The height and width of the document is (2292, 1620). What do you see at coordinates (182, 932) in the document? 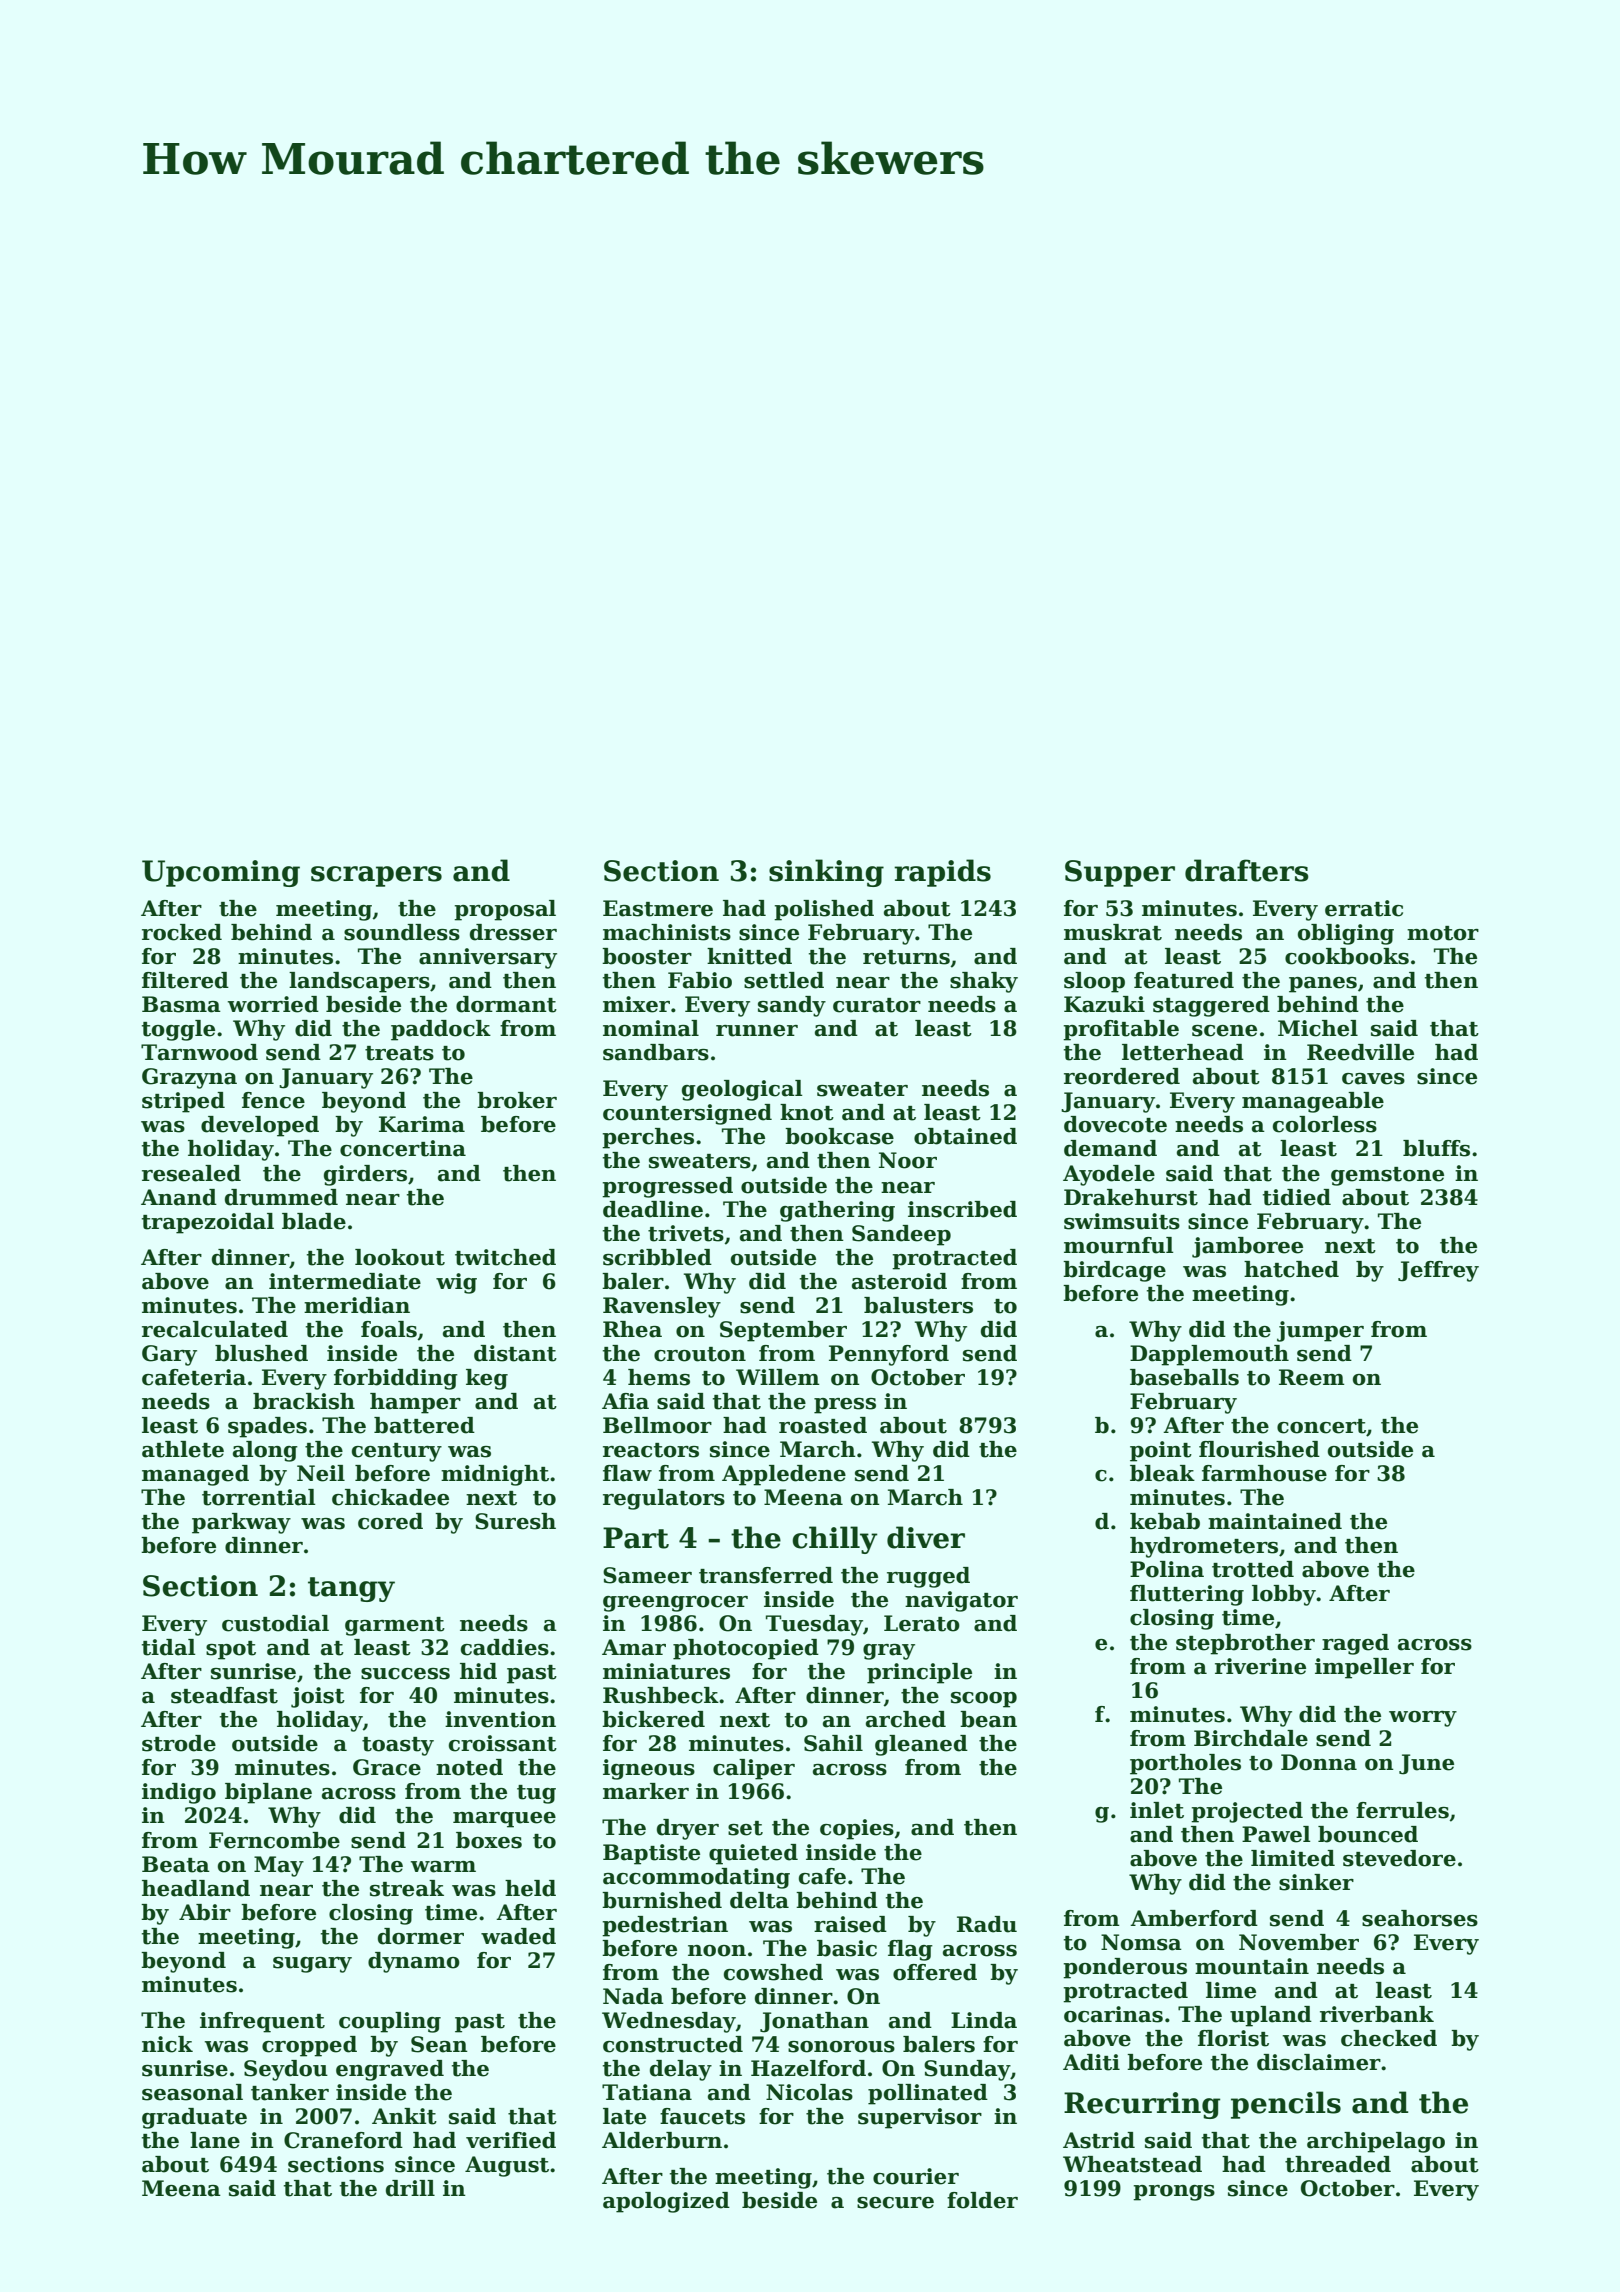
I see `rocked` at bounding box center [182, 932].
